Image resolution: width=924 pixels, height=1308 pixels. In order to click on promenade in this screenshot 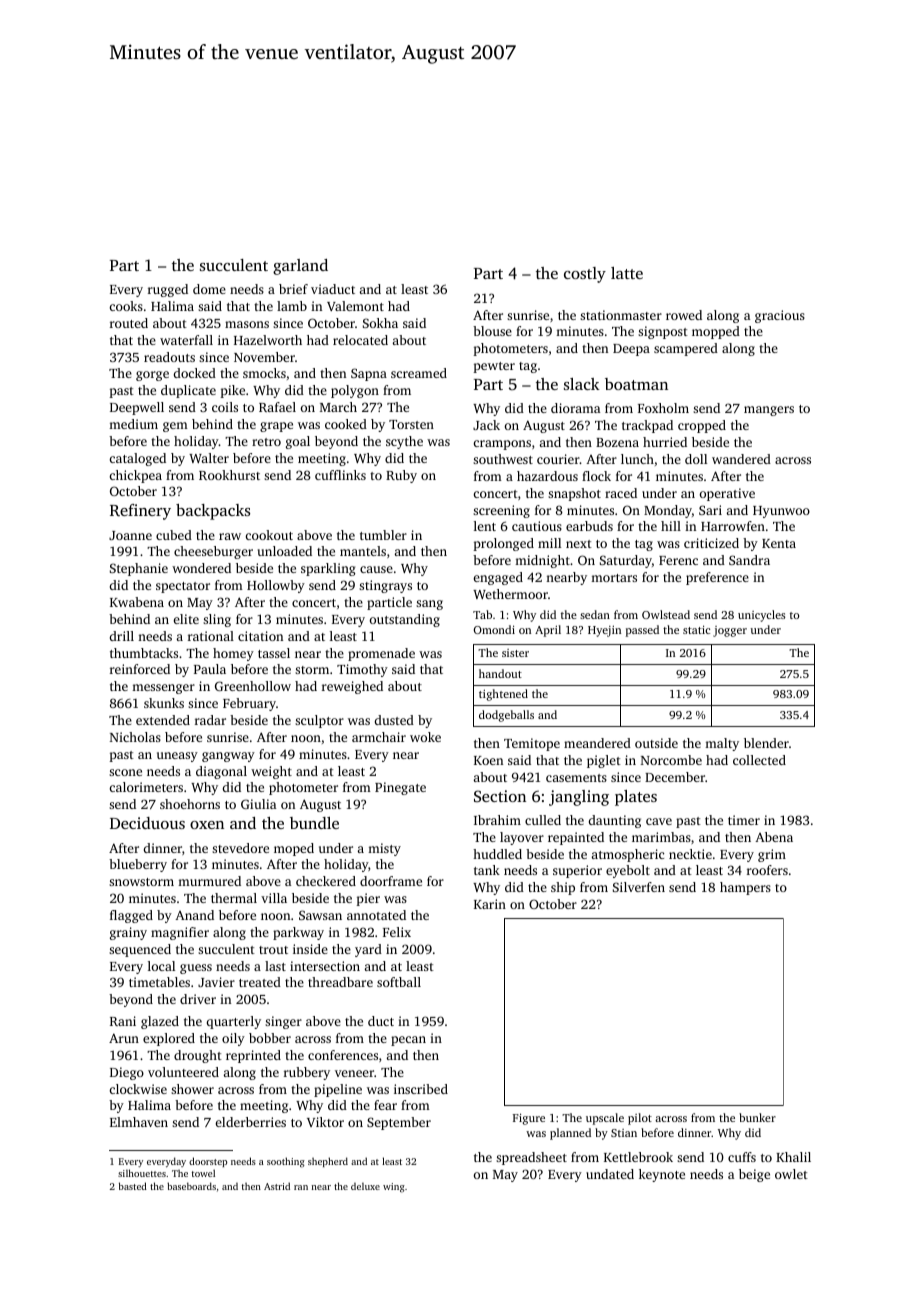, I will do `click(381, 654)`.
